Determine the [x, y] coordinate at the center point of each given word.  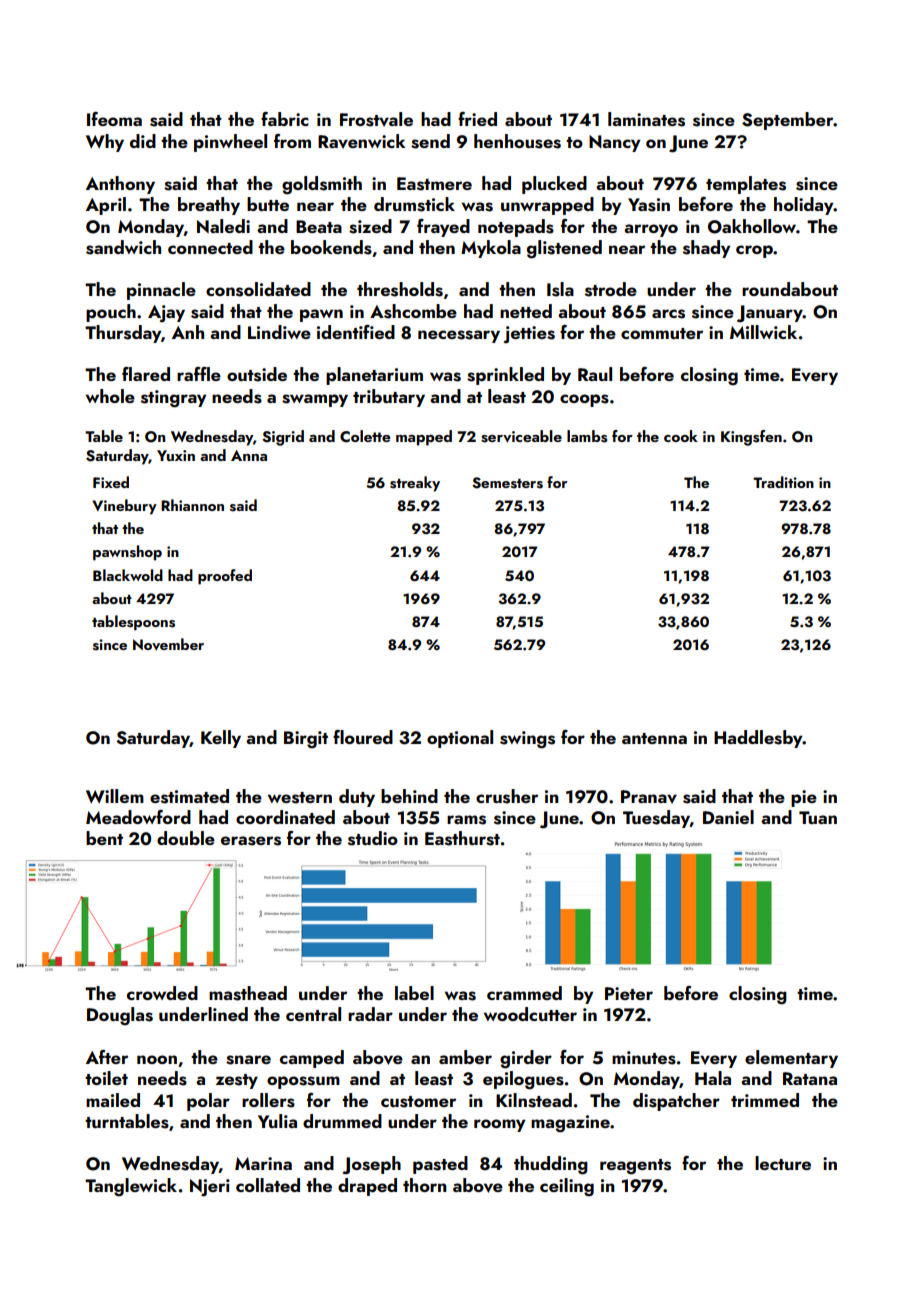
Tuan [818, 817]
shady [706, 249]
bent [104, 838]
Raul [595, 374]
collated [268, 1185]
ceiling [567, 1187]
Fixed [111, 482]
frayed [443, 228]
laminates [646, 119]
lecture [783, 1163]
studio [373, 838]
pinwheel [230, 143]
